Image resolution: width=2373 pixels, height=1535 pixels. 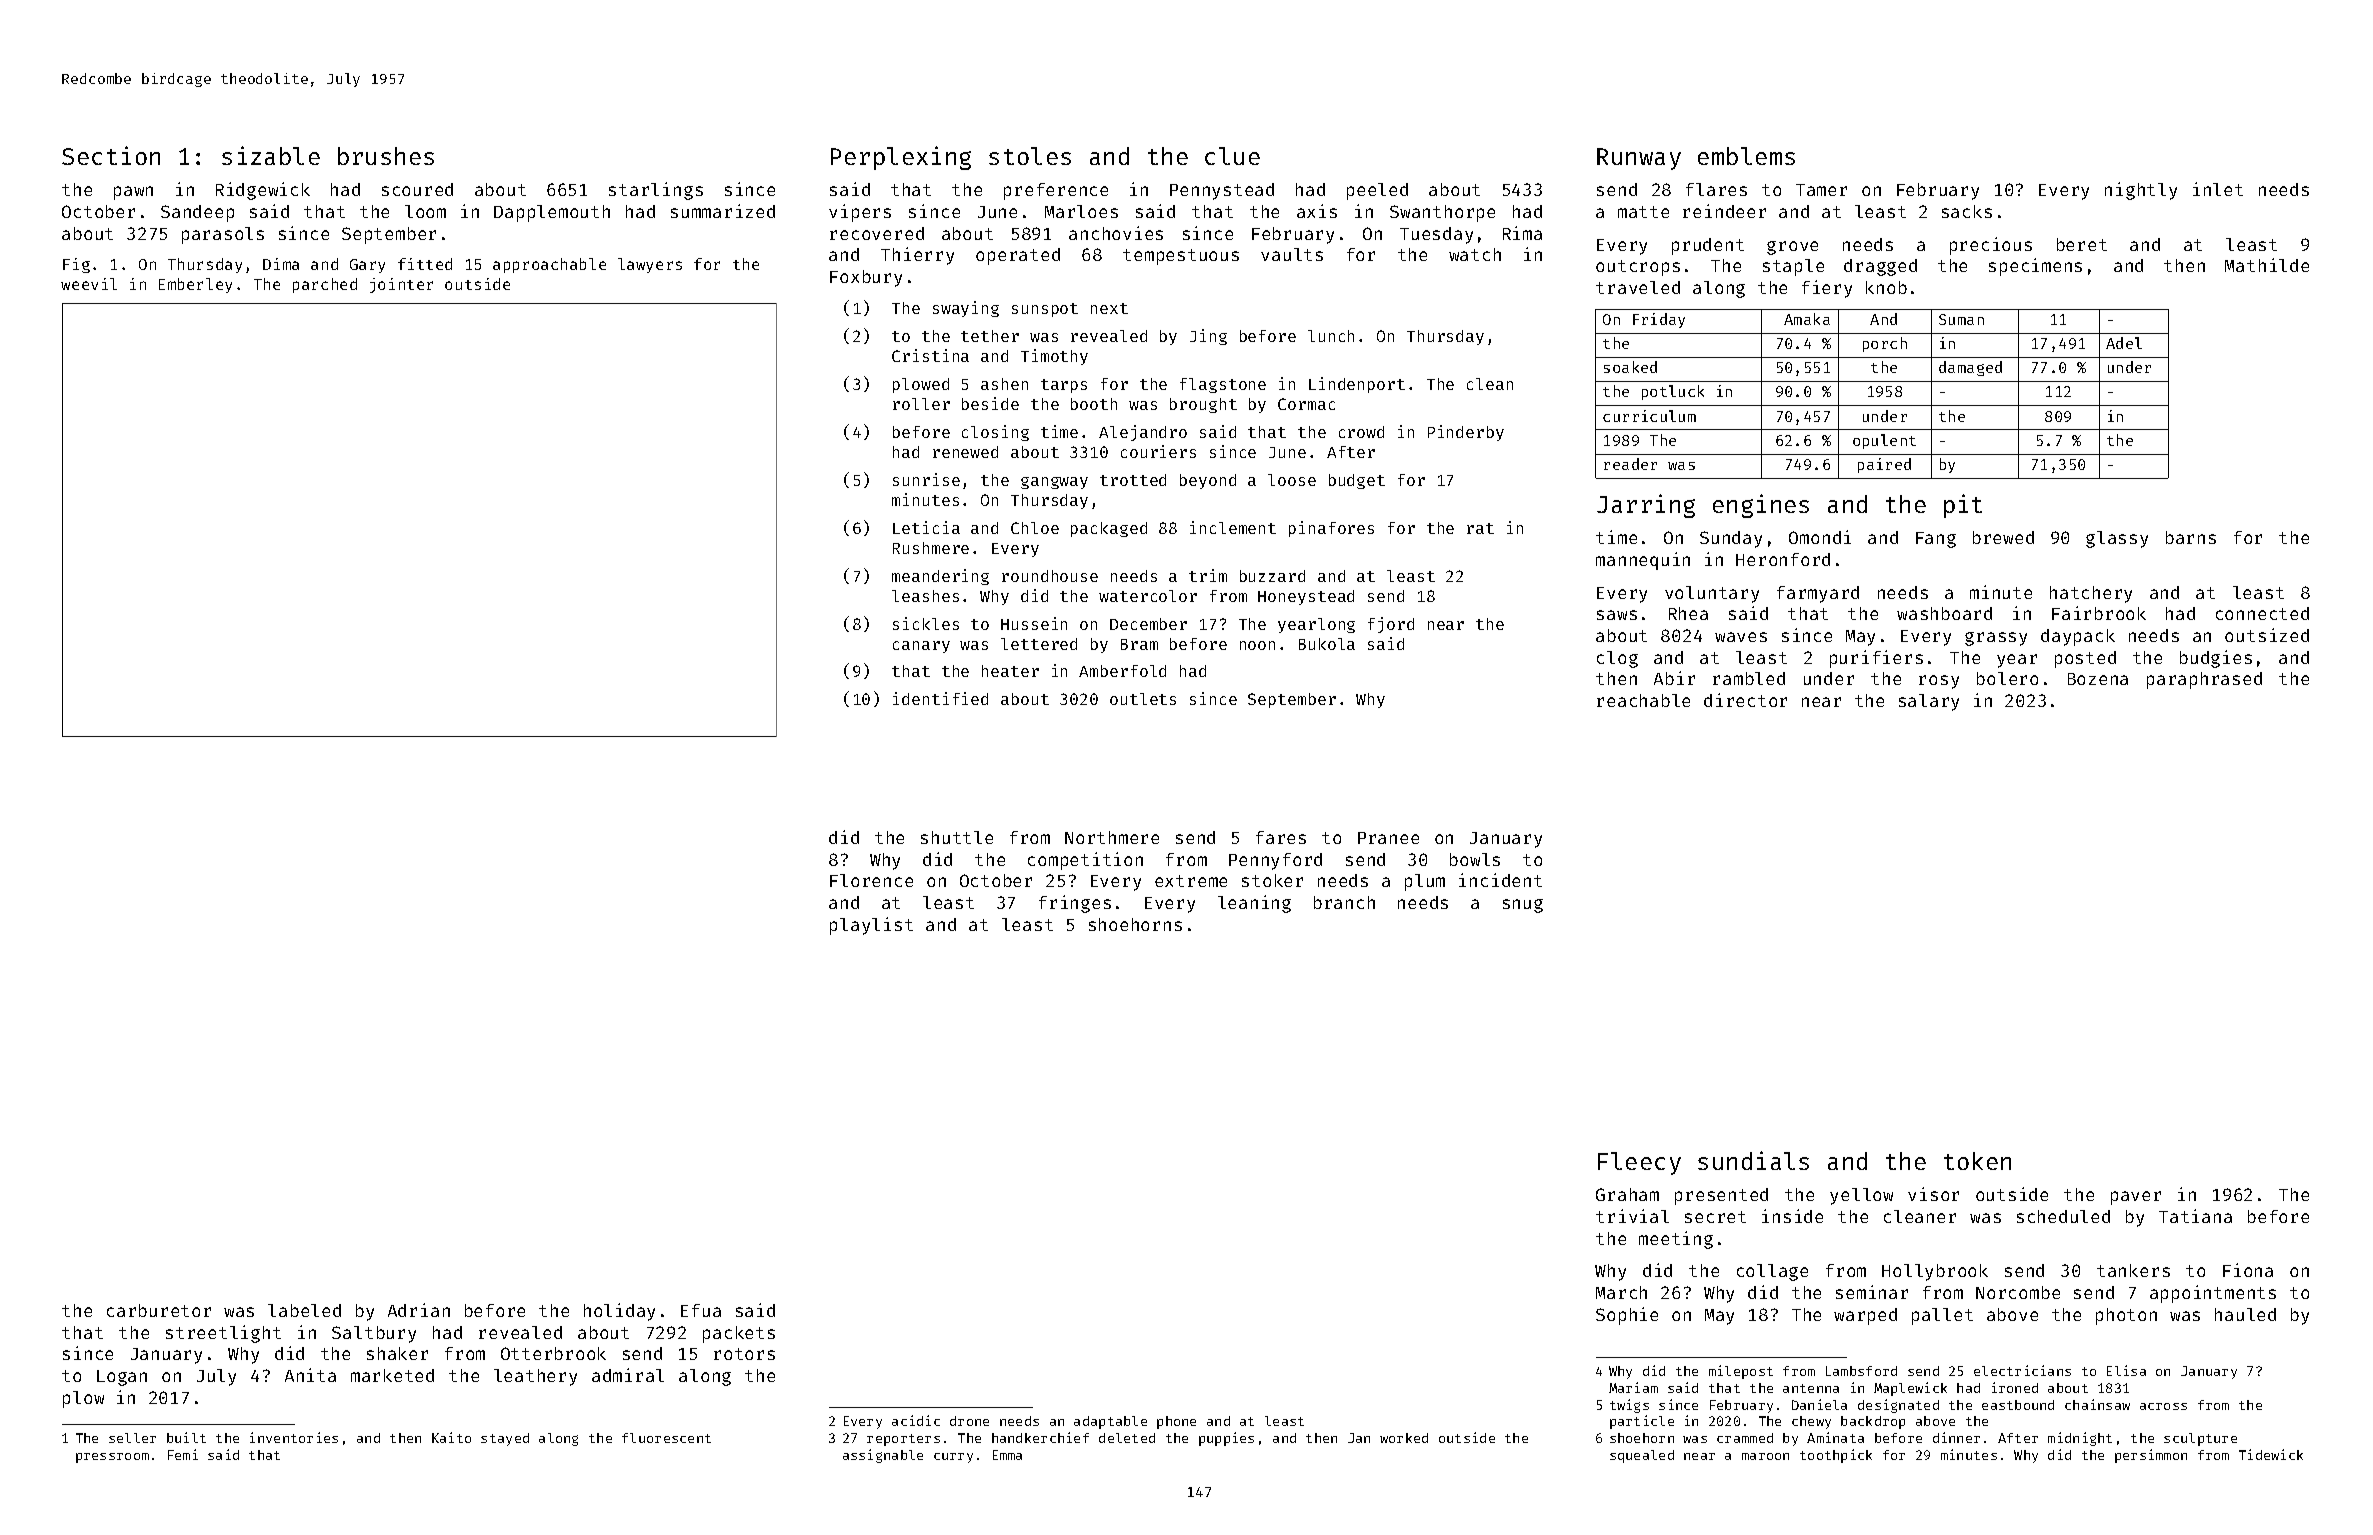 I want to click on playlist, so click(x=871, y=926).
